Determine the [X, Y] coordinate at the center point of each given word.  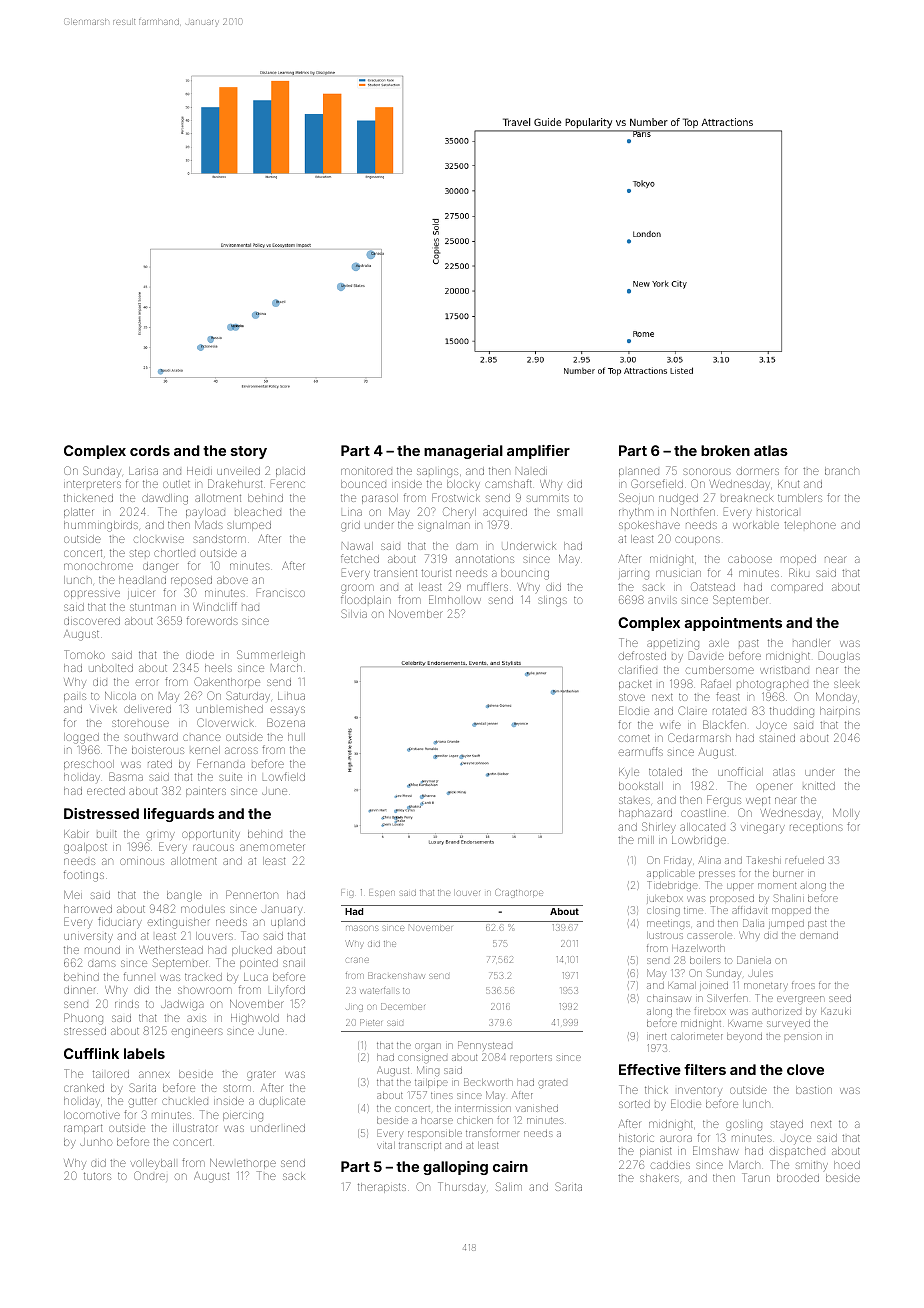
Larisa [143, 471]
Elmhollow [455, 599]
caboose [750, 559]
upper [740, 887]
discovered [92, 621]
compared [797, 588]
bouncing [525, 574]
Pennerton [252, 894]
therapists [382, 1188]
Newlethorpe [243, 1164]
